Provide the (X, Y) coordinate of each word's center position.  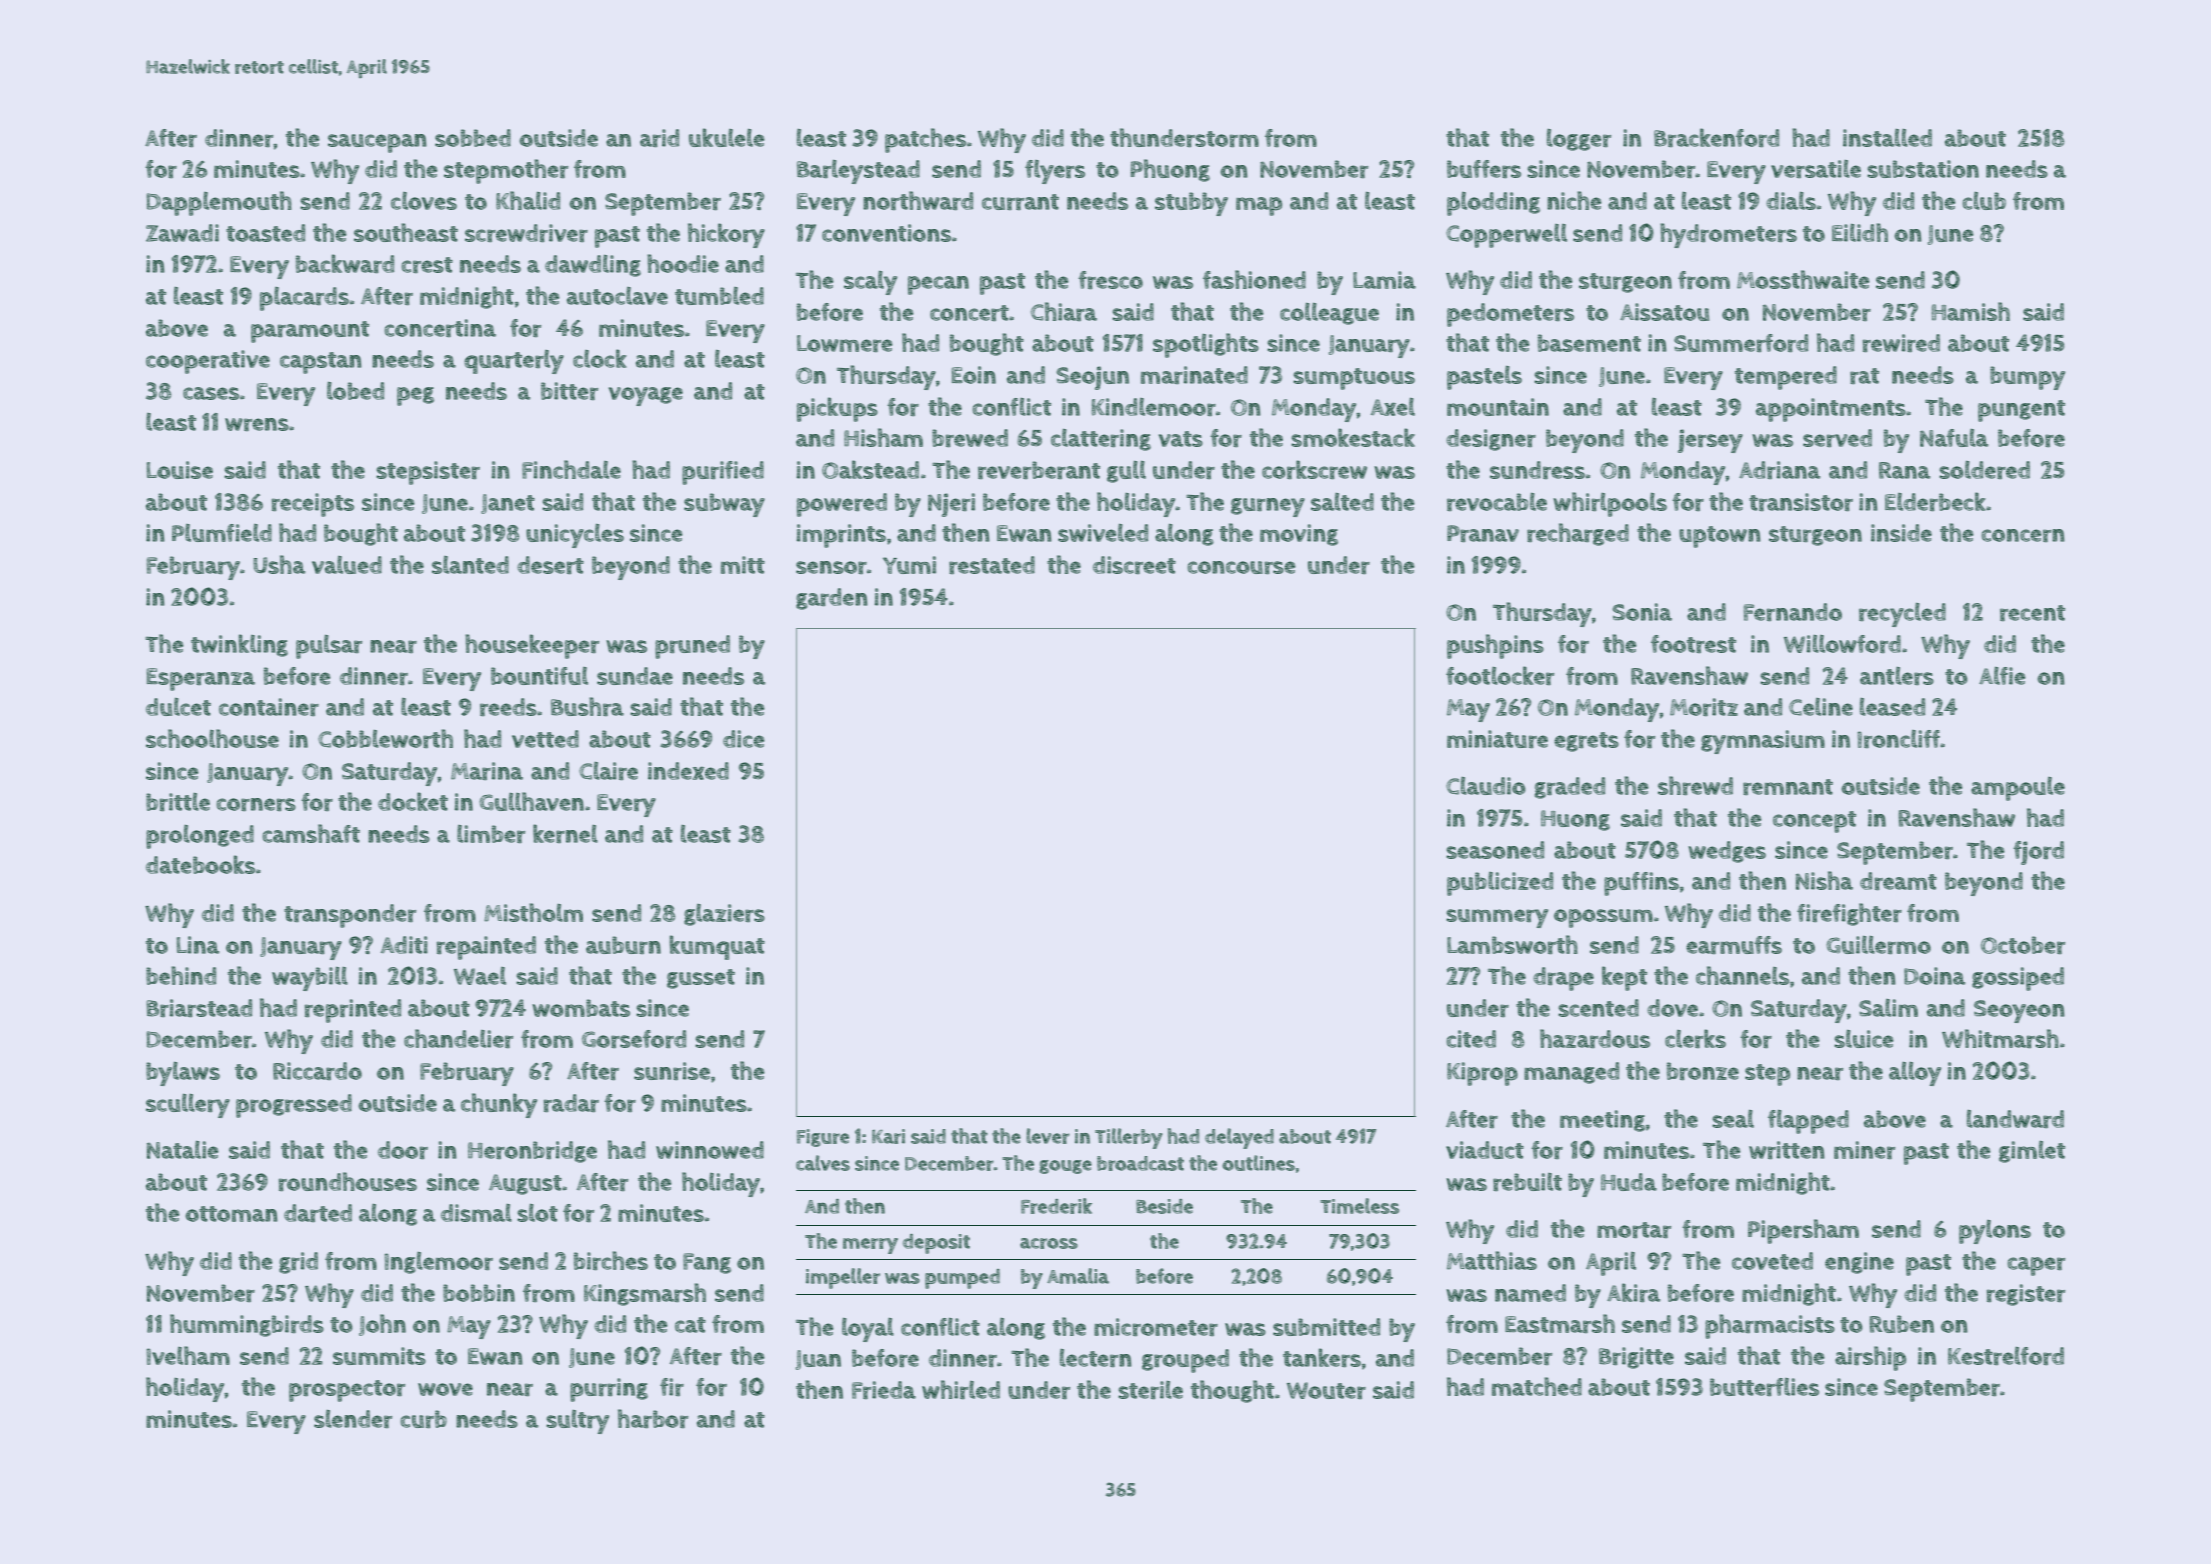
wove (445, 1389)
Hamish (1971, 311)
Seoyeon (2019, 1011)
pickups (837, 409)
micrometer (1156, 1327)
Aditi (404, 945)
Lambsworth (1512, 944)
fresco (1110, 280)
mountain (1498, 407)
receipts (313, 505)
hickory (726, 235)
